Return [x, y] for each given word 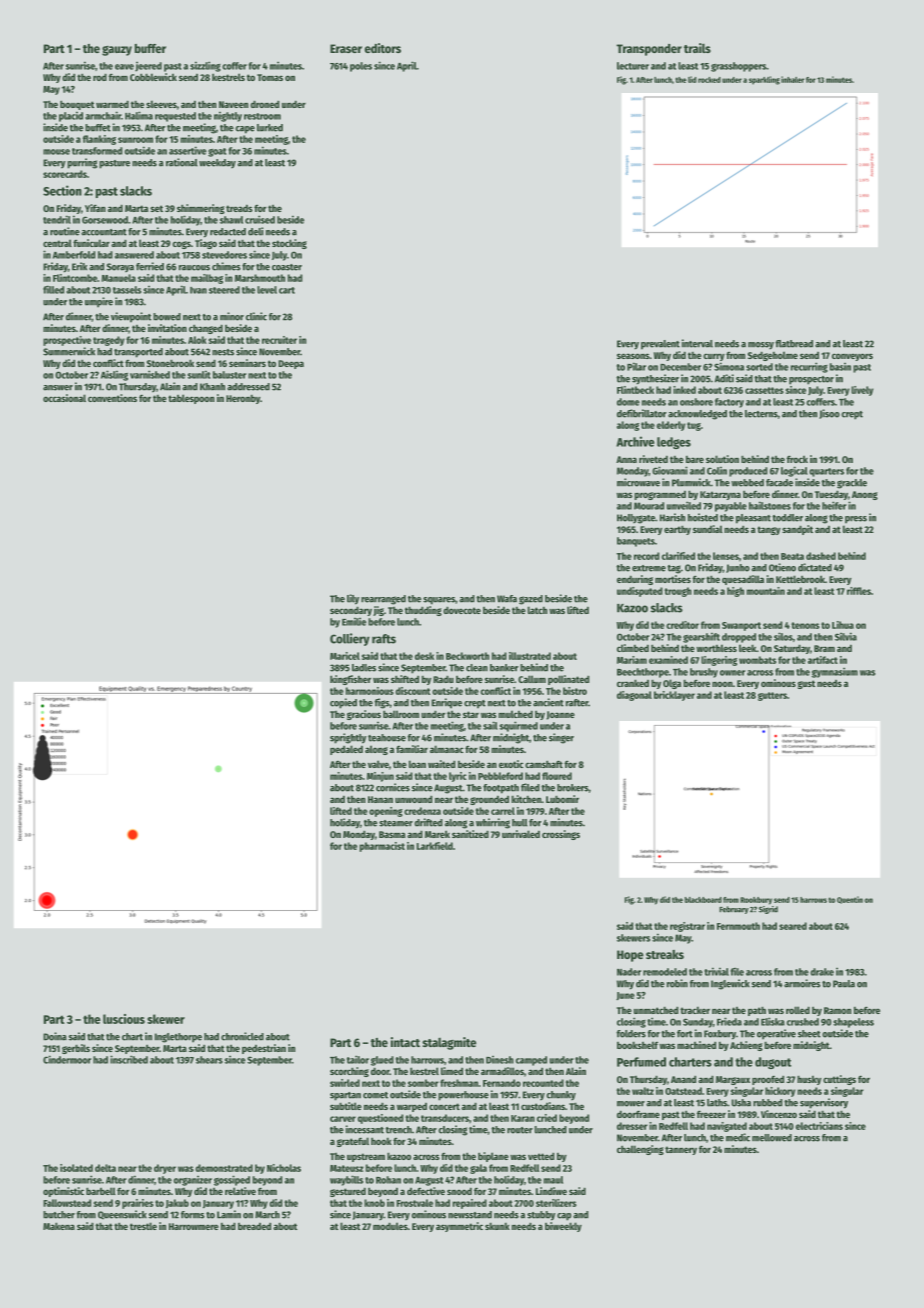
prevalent [660, 345]
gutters [772, 696]
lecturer [633, 66]
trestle [143, 1226]
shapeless [853, 1023]
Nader [629, 972]
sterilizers [556, 1203]
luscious [124, 1019]
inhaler [792, 79]
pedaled [346, 750]
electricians [819, 1126]
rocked [709, 80]
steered [224, 290]
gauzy [117, 50]
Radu [443, 679]
